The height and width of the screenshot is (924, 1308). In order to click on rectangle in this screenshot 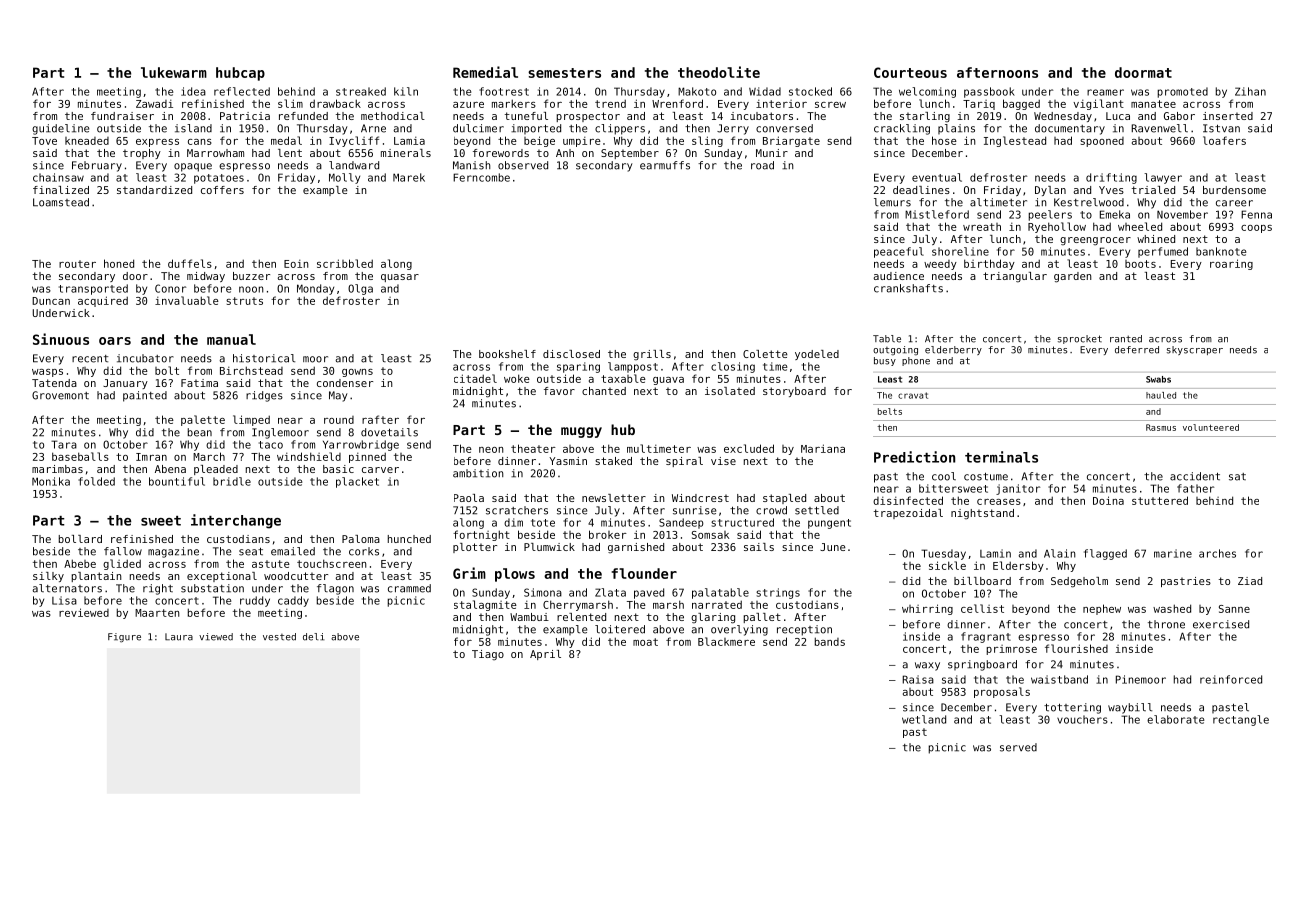, I will do `click(1241, 720)`.
